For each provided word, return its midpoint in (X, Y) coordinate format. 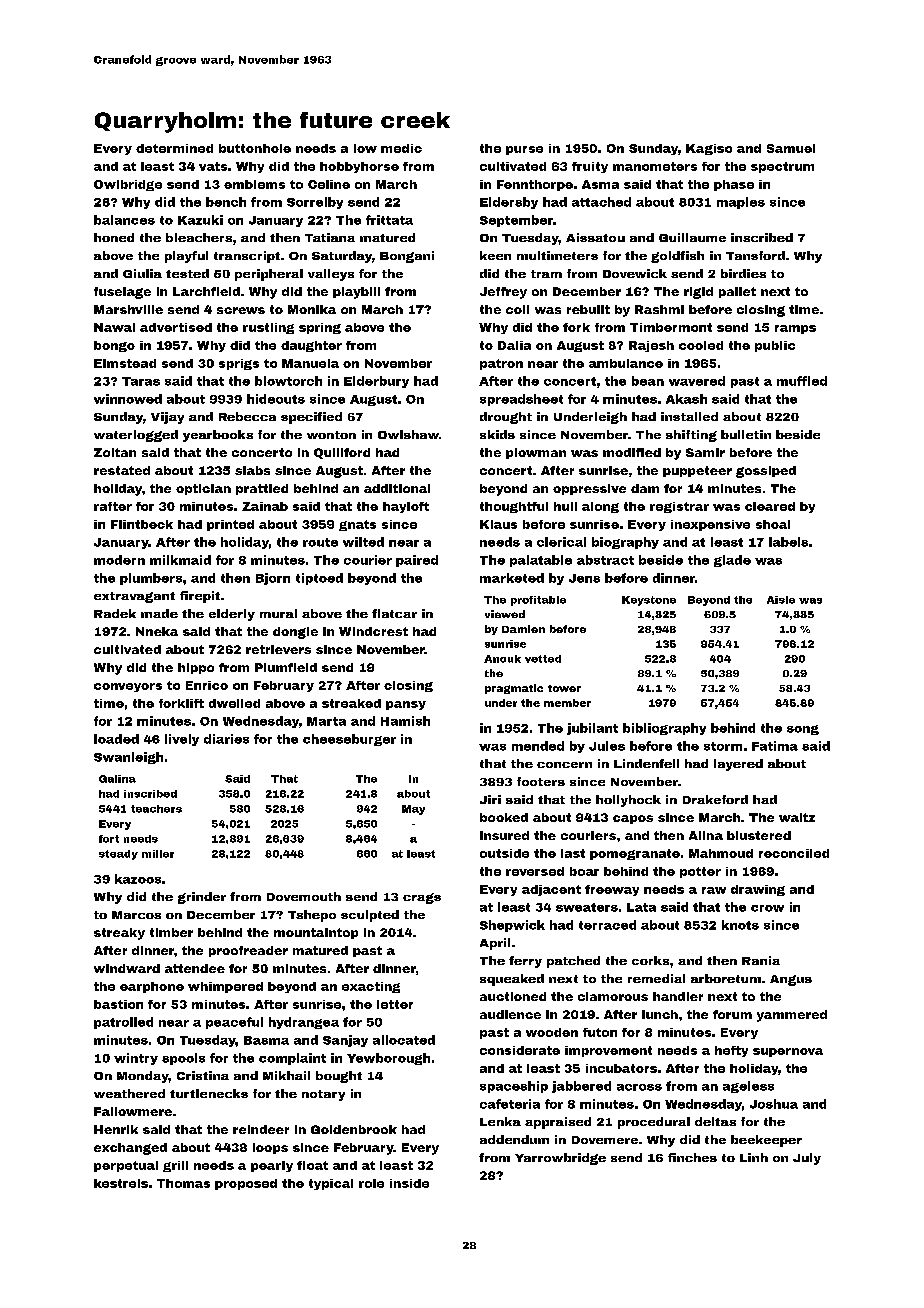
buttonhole (255, 148)
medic (401, 148)
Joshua (774, 1104)
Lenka (500, 1121)
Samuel (791, 148)
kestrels (121, 1183)
